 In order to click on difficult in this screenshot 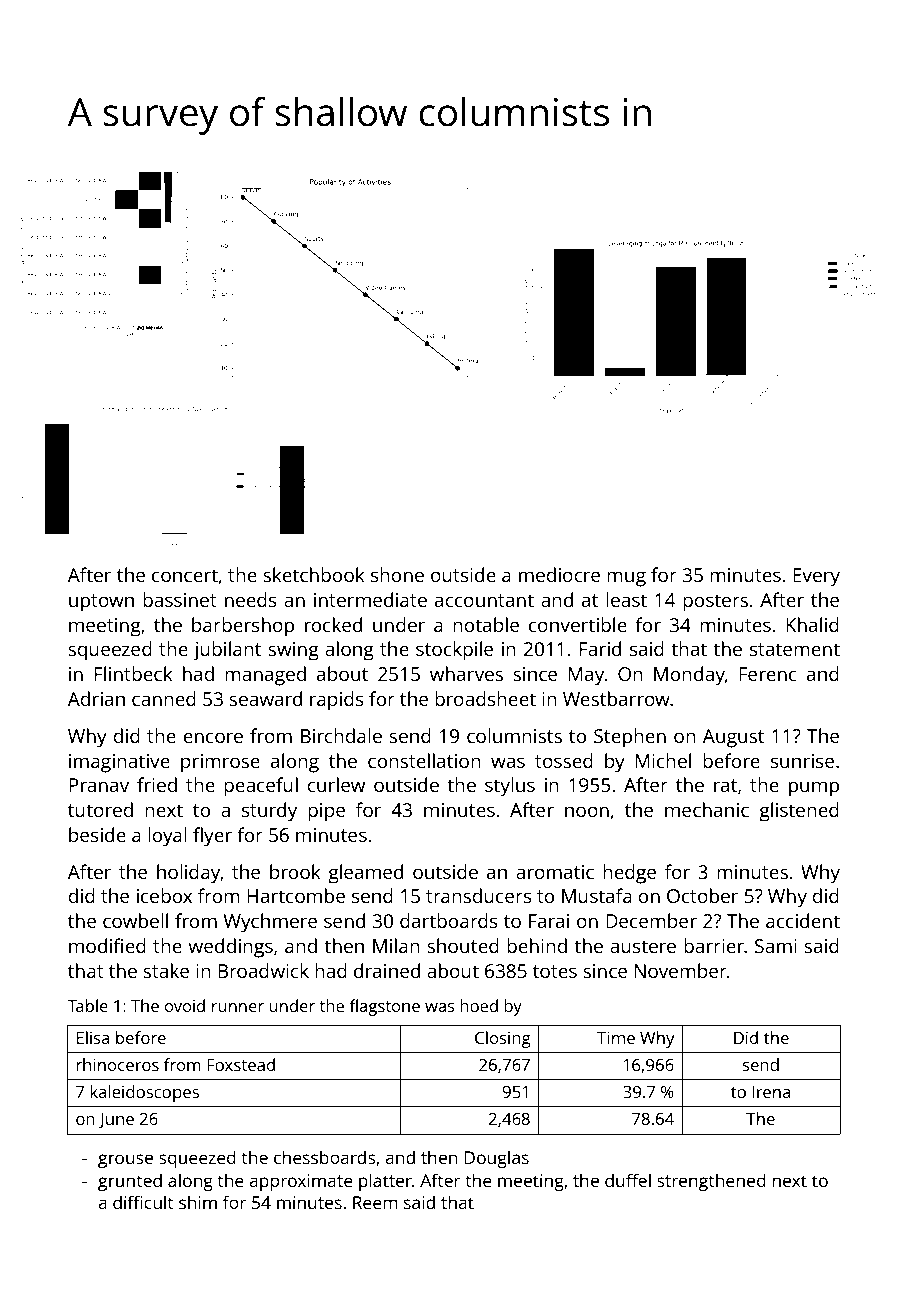, I will do `click(143, 1202)`.
